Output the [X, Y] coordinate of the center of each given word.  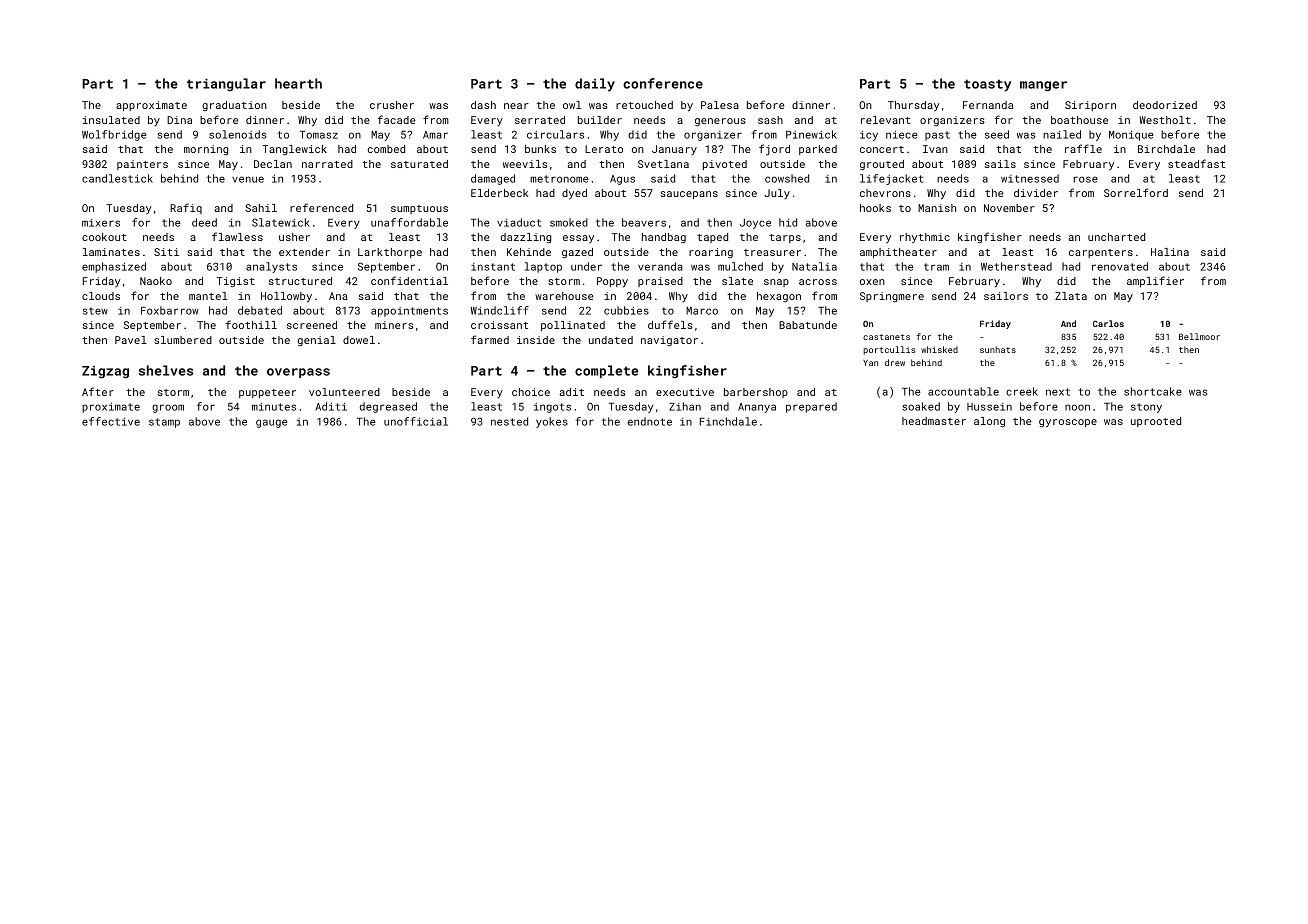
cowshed [787, 178]
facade [397, 119]
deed [204, 222]
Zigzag [105, 372]
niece [902, 135]
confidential [409, 280]
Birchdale [1166, 149]
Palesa [720, 105]
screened [312, 325]
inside [536, 340]
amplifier [1155, 281]
